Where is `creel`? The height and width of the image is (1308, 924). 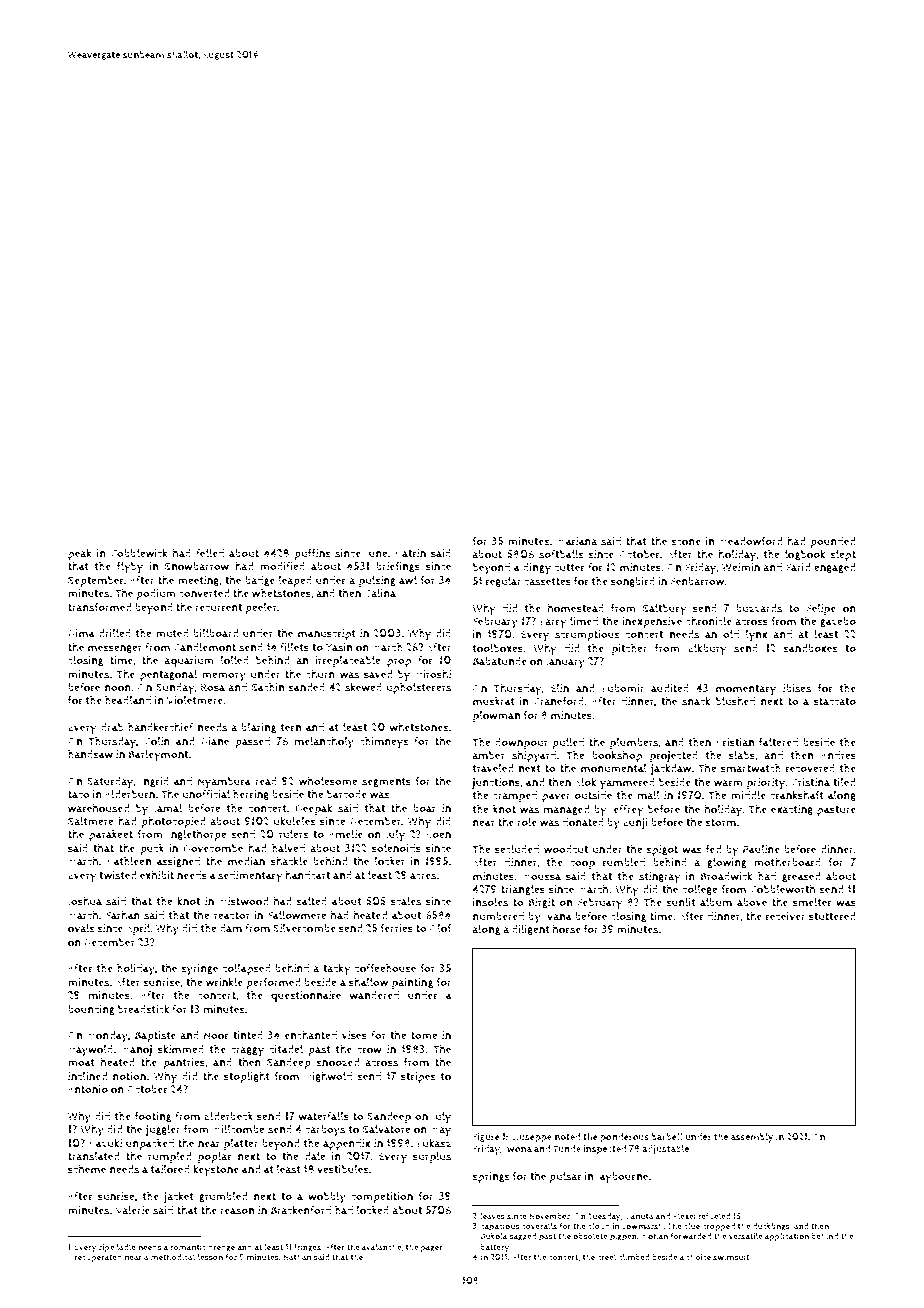
creel is located at coordinates (607, 1257).
